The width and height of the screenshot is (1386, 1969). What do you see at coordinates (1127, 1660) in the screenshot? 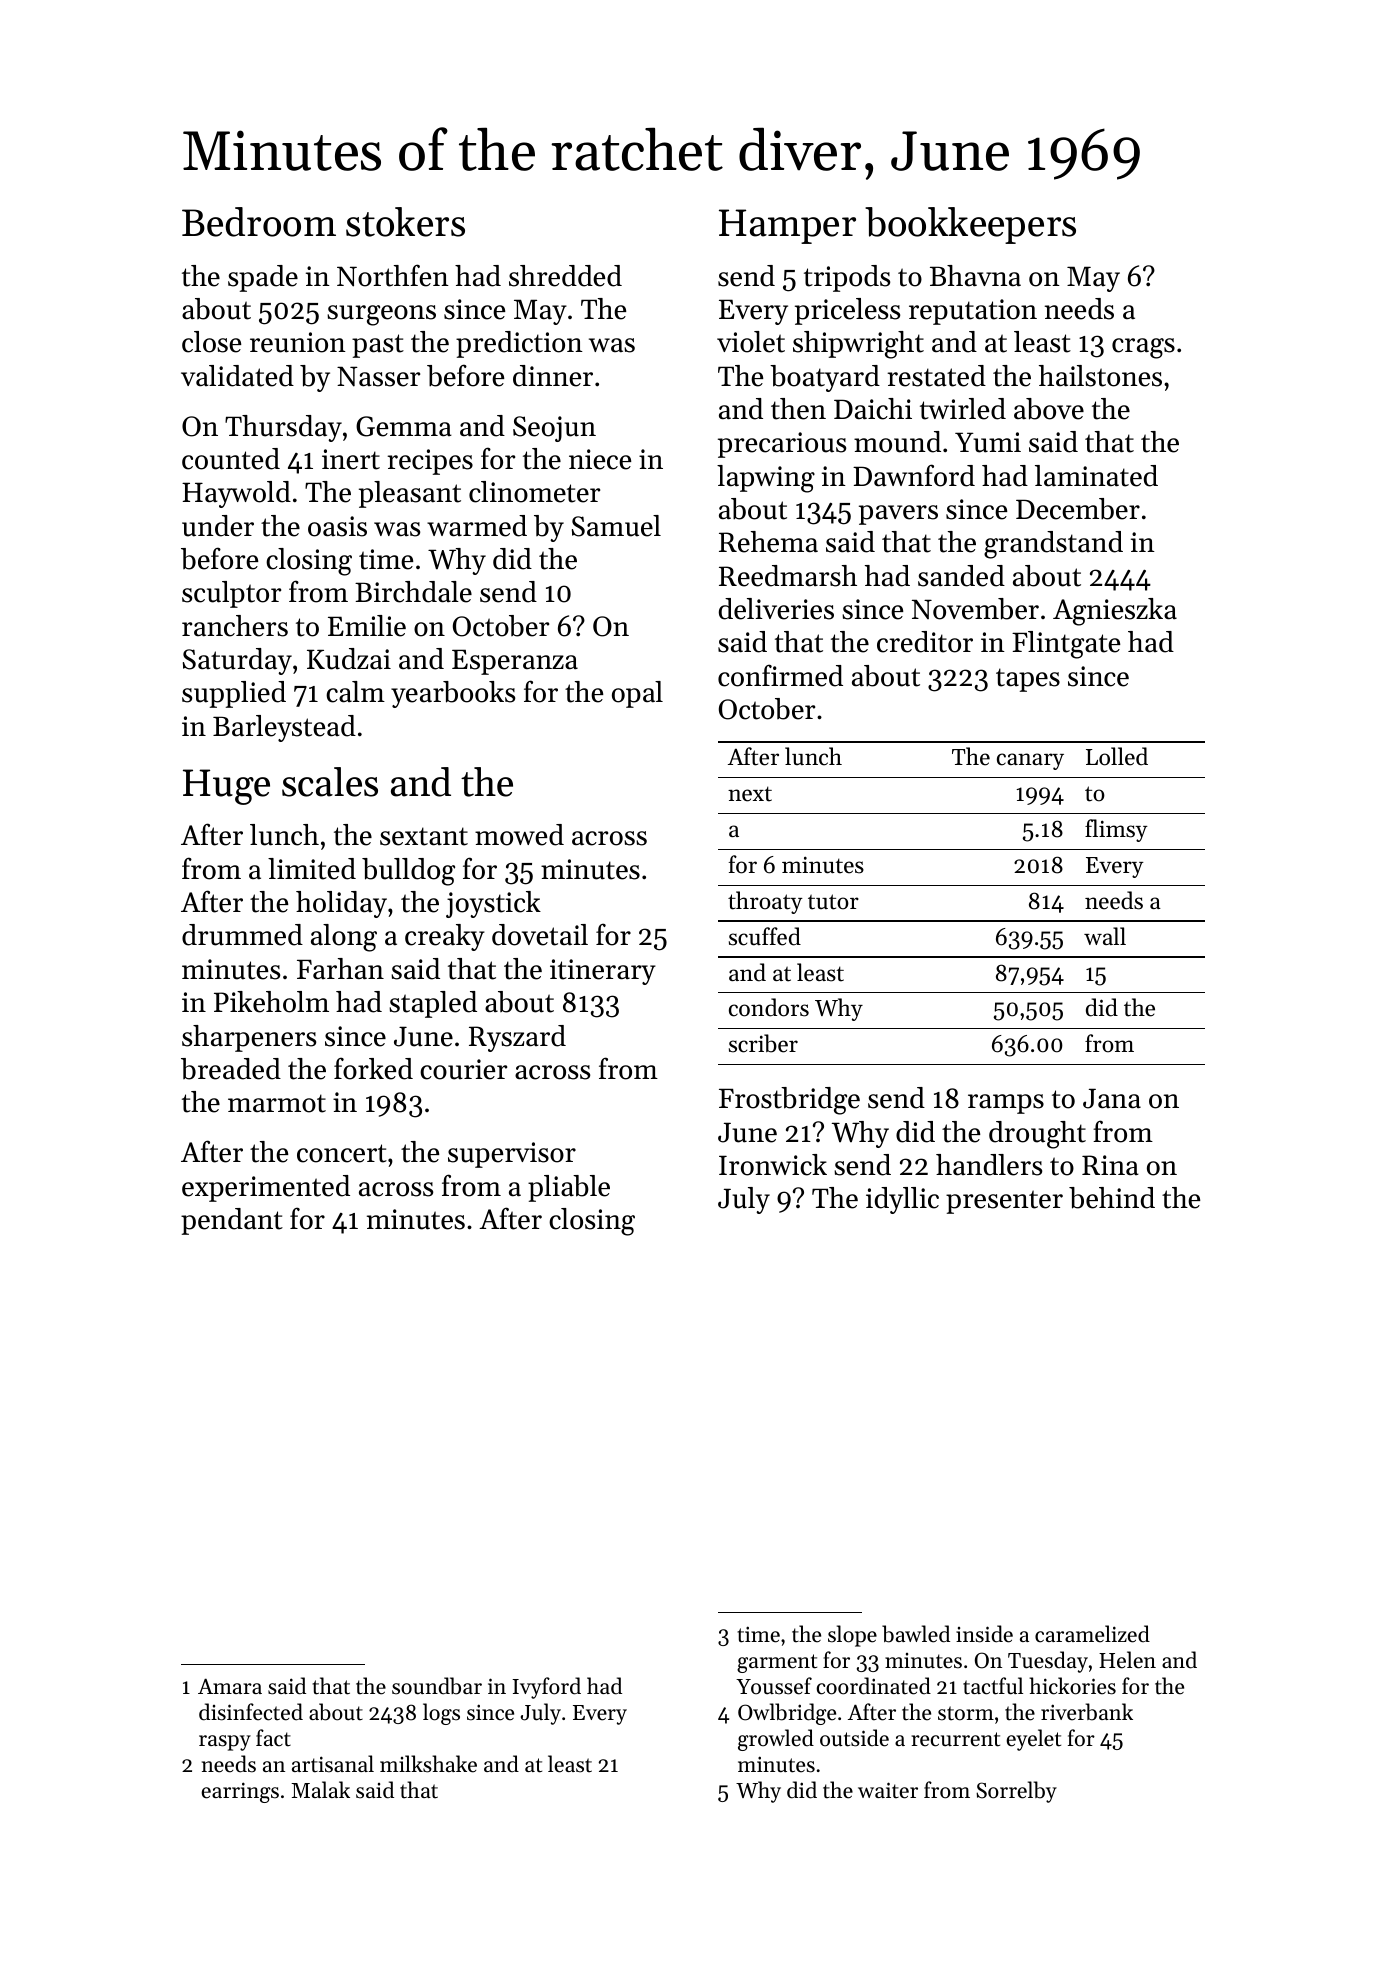
I see `Helen` at bounding box center [1127, 1660].
